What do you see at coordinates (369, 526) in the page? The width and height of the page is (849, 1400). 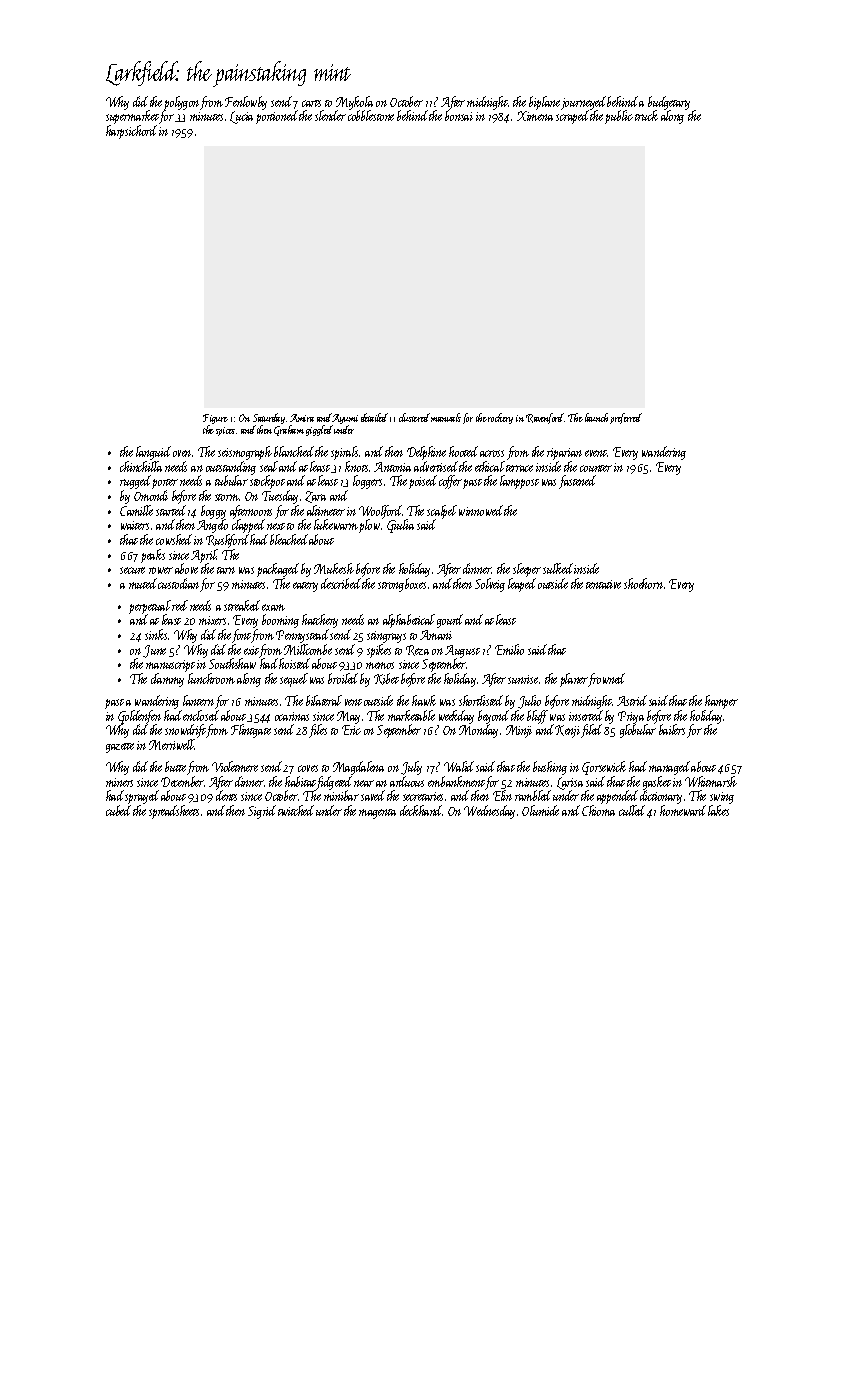 I see `plow` at bounding box center [369, 526].
